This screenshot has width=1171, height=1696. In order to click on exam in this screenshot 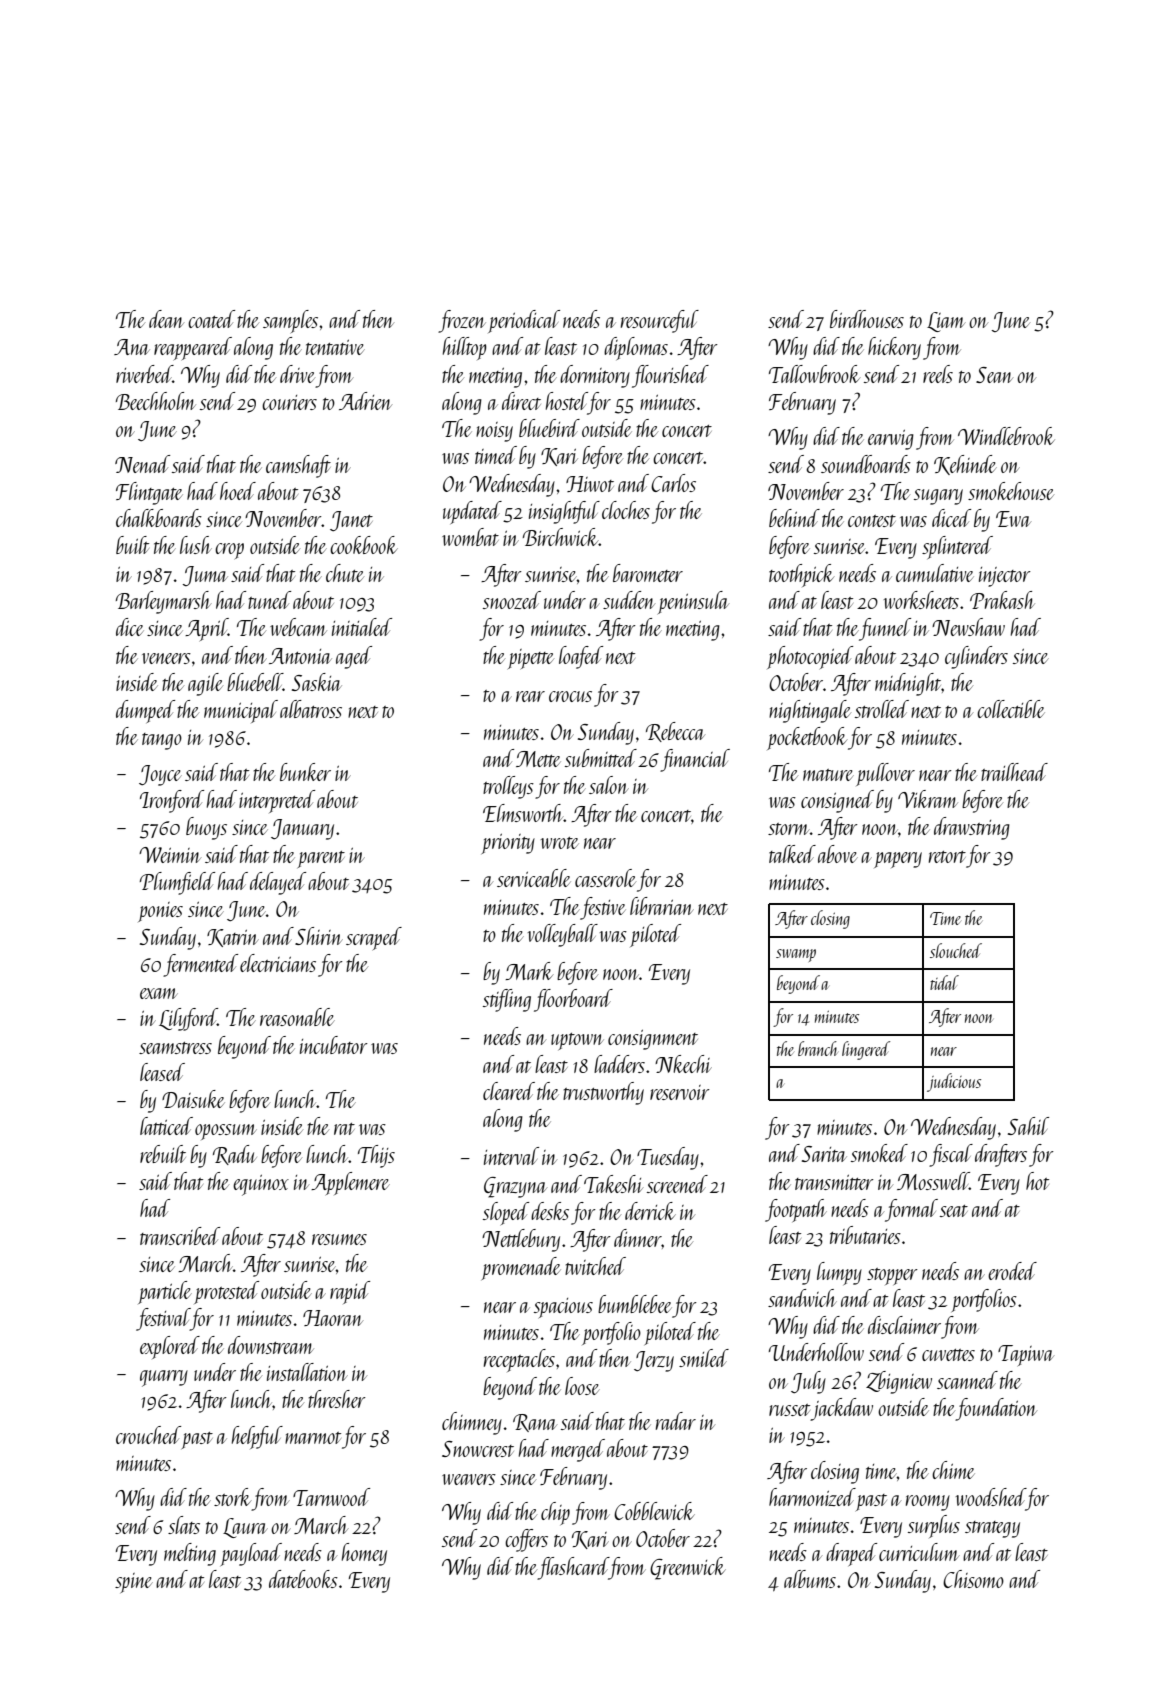, I will do `click(159, 993)`.
